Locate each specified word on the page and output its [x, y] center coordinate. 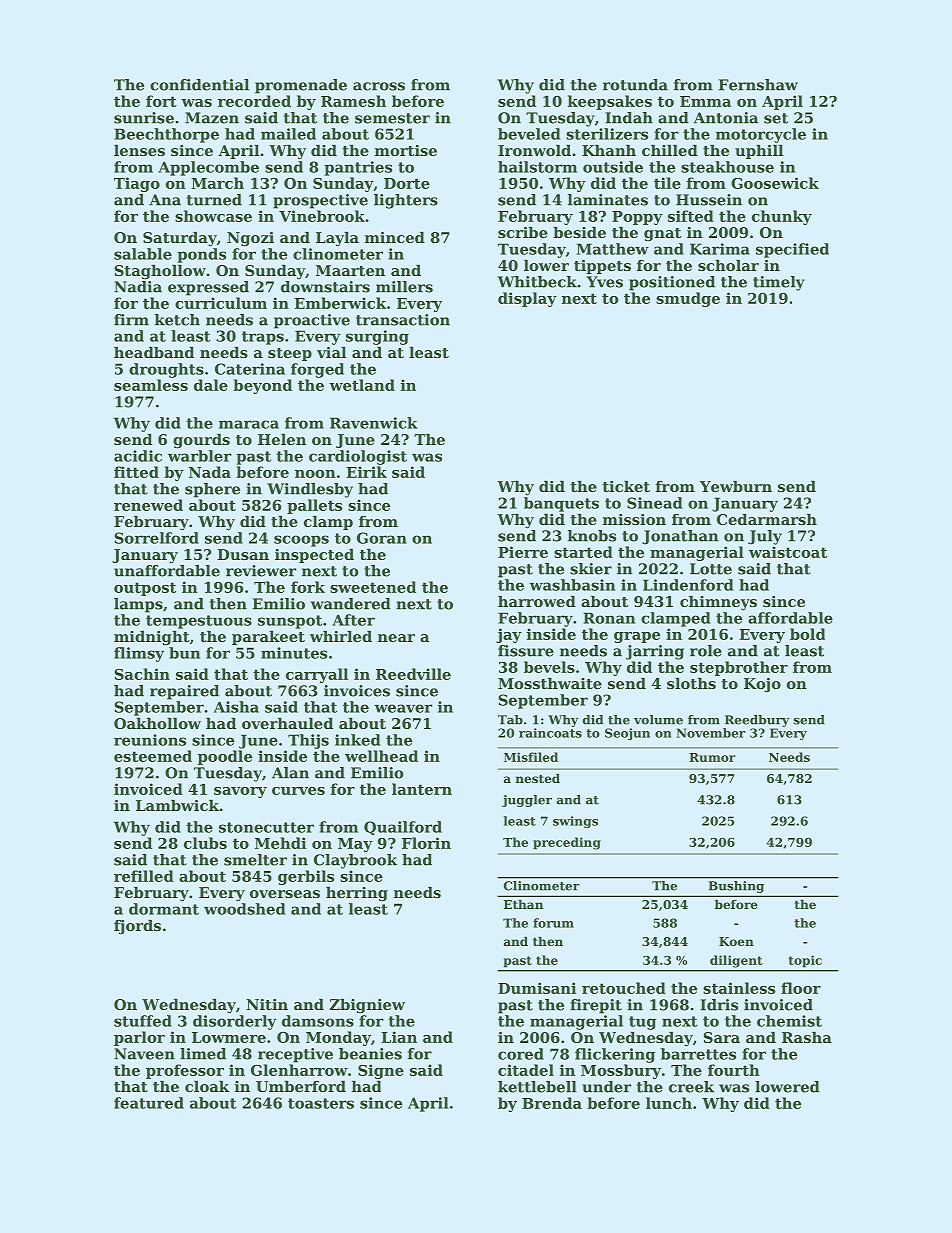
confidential [199, 85]
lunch [669, 1103]
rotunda [635, 85]
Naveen [144, 1054]
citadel [526, 1070]
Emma [705, 101]
